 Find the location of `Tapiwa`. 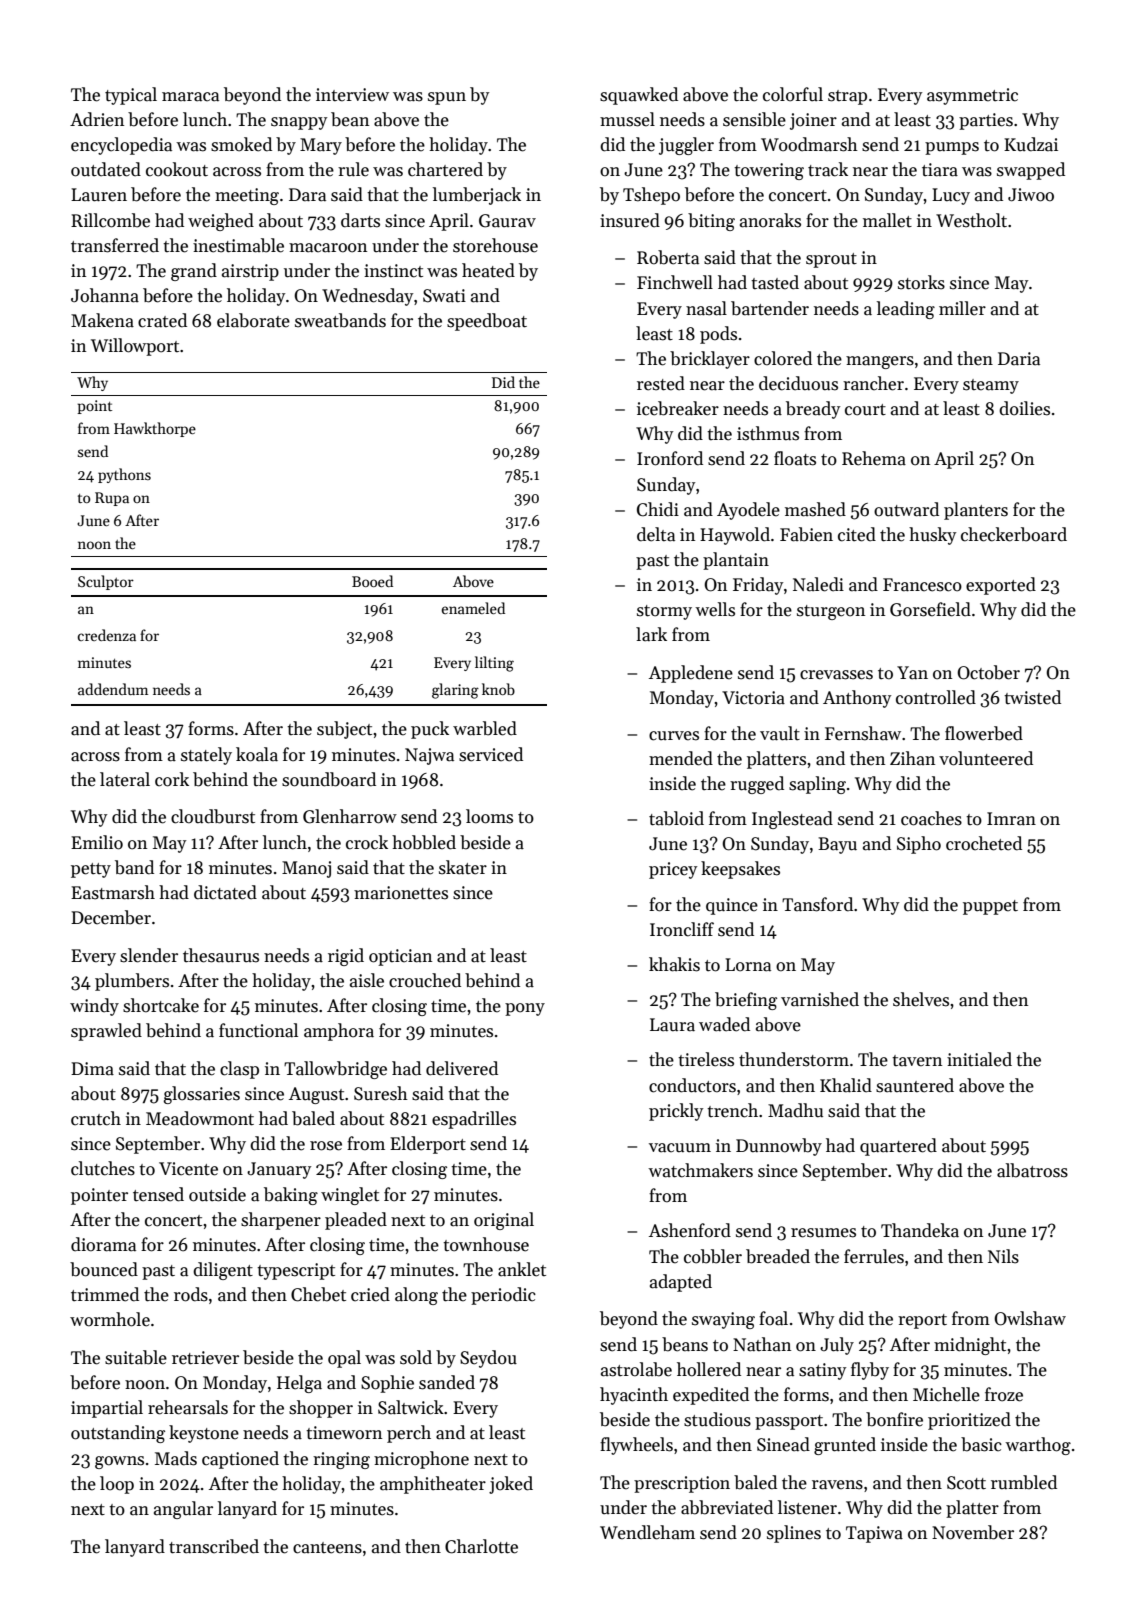

Tapiwa is located at coordinates (874, 1534).
